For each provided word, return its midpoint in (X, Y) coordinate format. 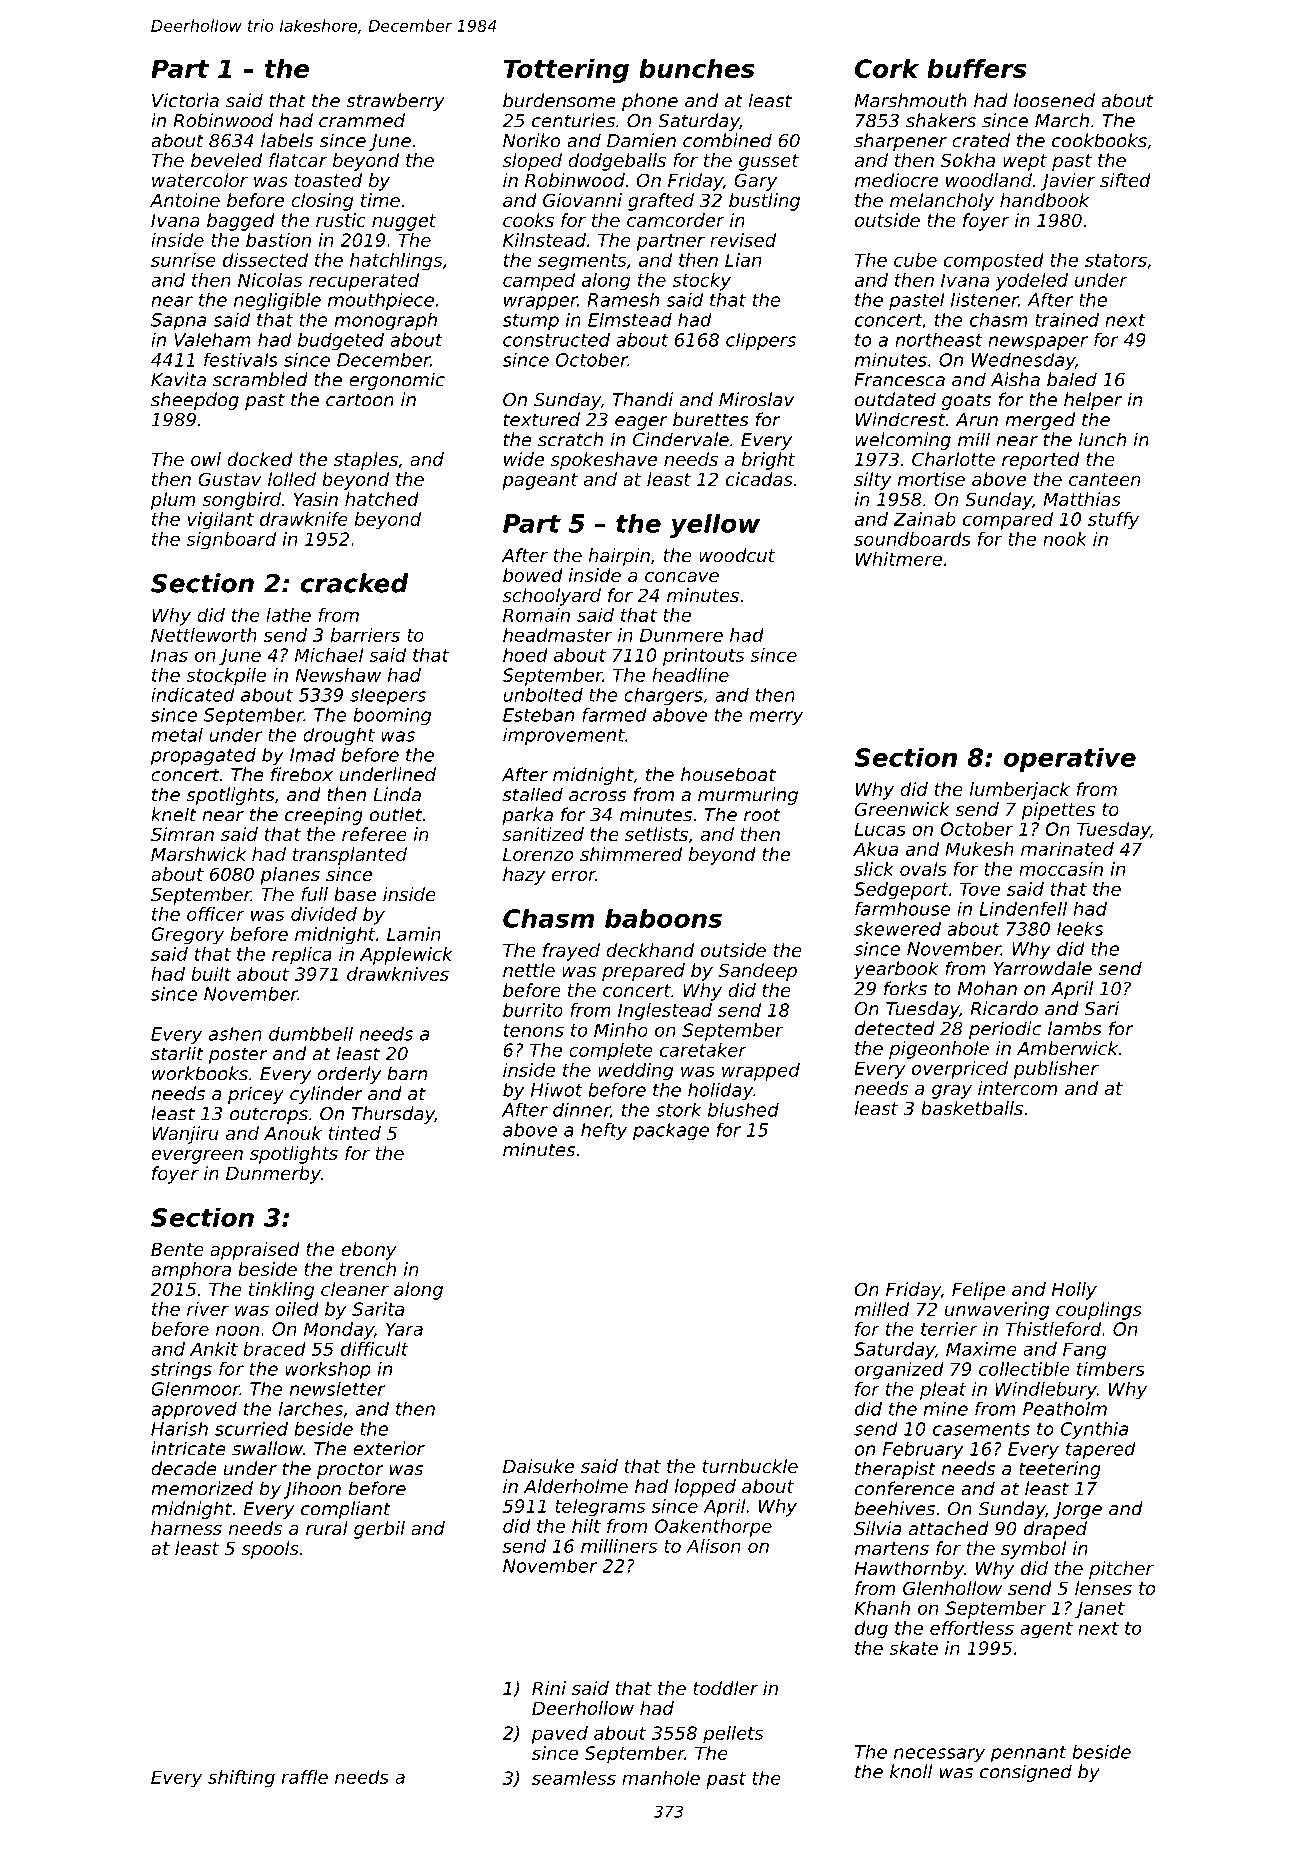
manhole (661, 1778)
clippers (761, 341)
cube (915, 260)
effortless (972, 1628)
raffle (305, 1777)
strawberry (395, 102)
